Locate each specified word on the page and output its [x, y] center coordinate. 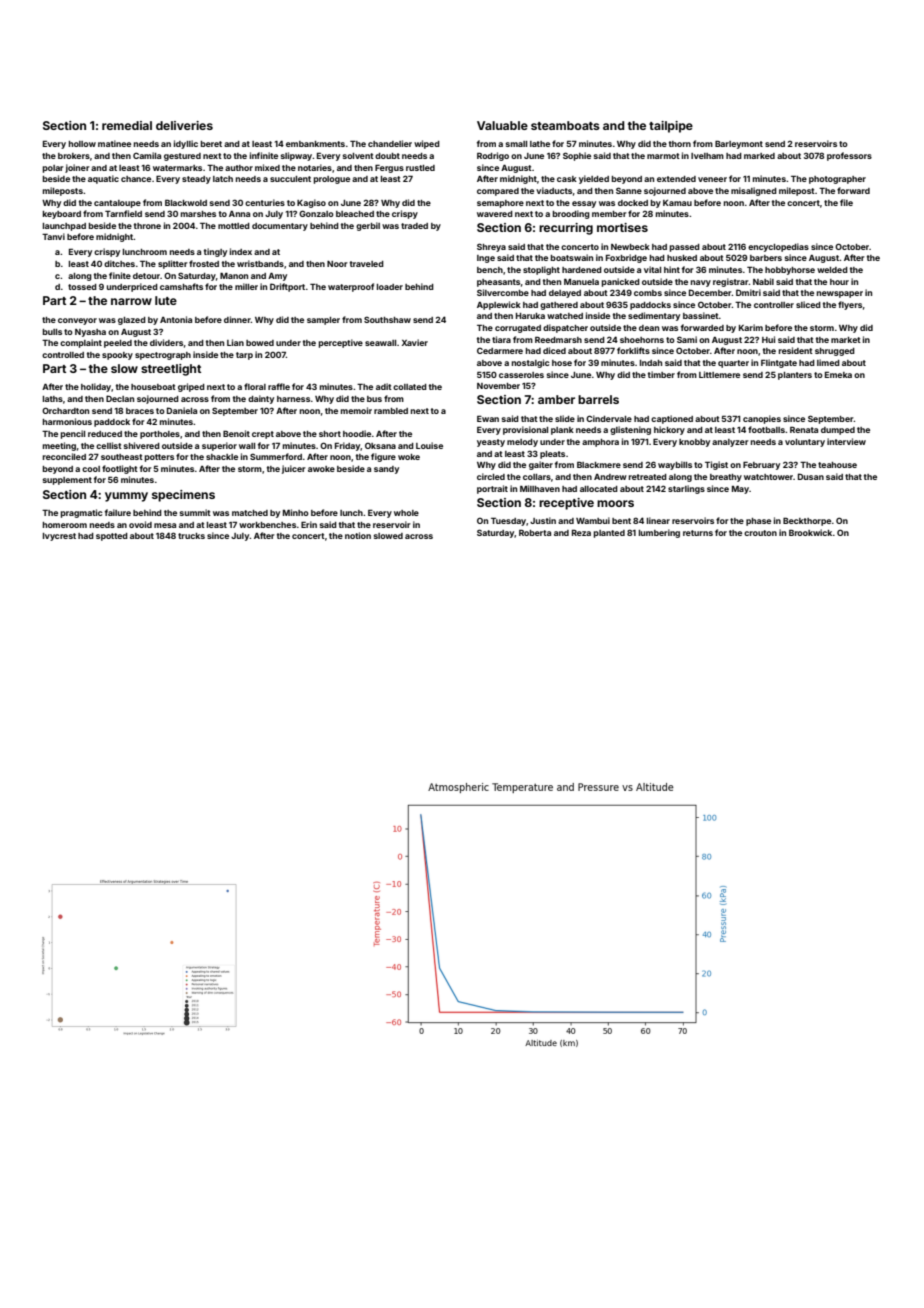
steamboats [565, 125]
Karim [751, 327]
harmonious [67, 421]
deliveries [184, 125]
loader [390, 287]
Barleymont [739, 145]
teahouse [837, 465]
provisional [525, 430]
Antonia [176, 319]
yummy [126, 497]
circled [491, 476]
